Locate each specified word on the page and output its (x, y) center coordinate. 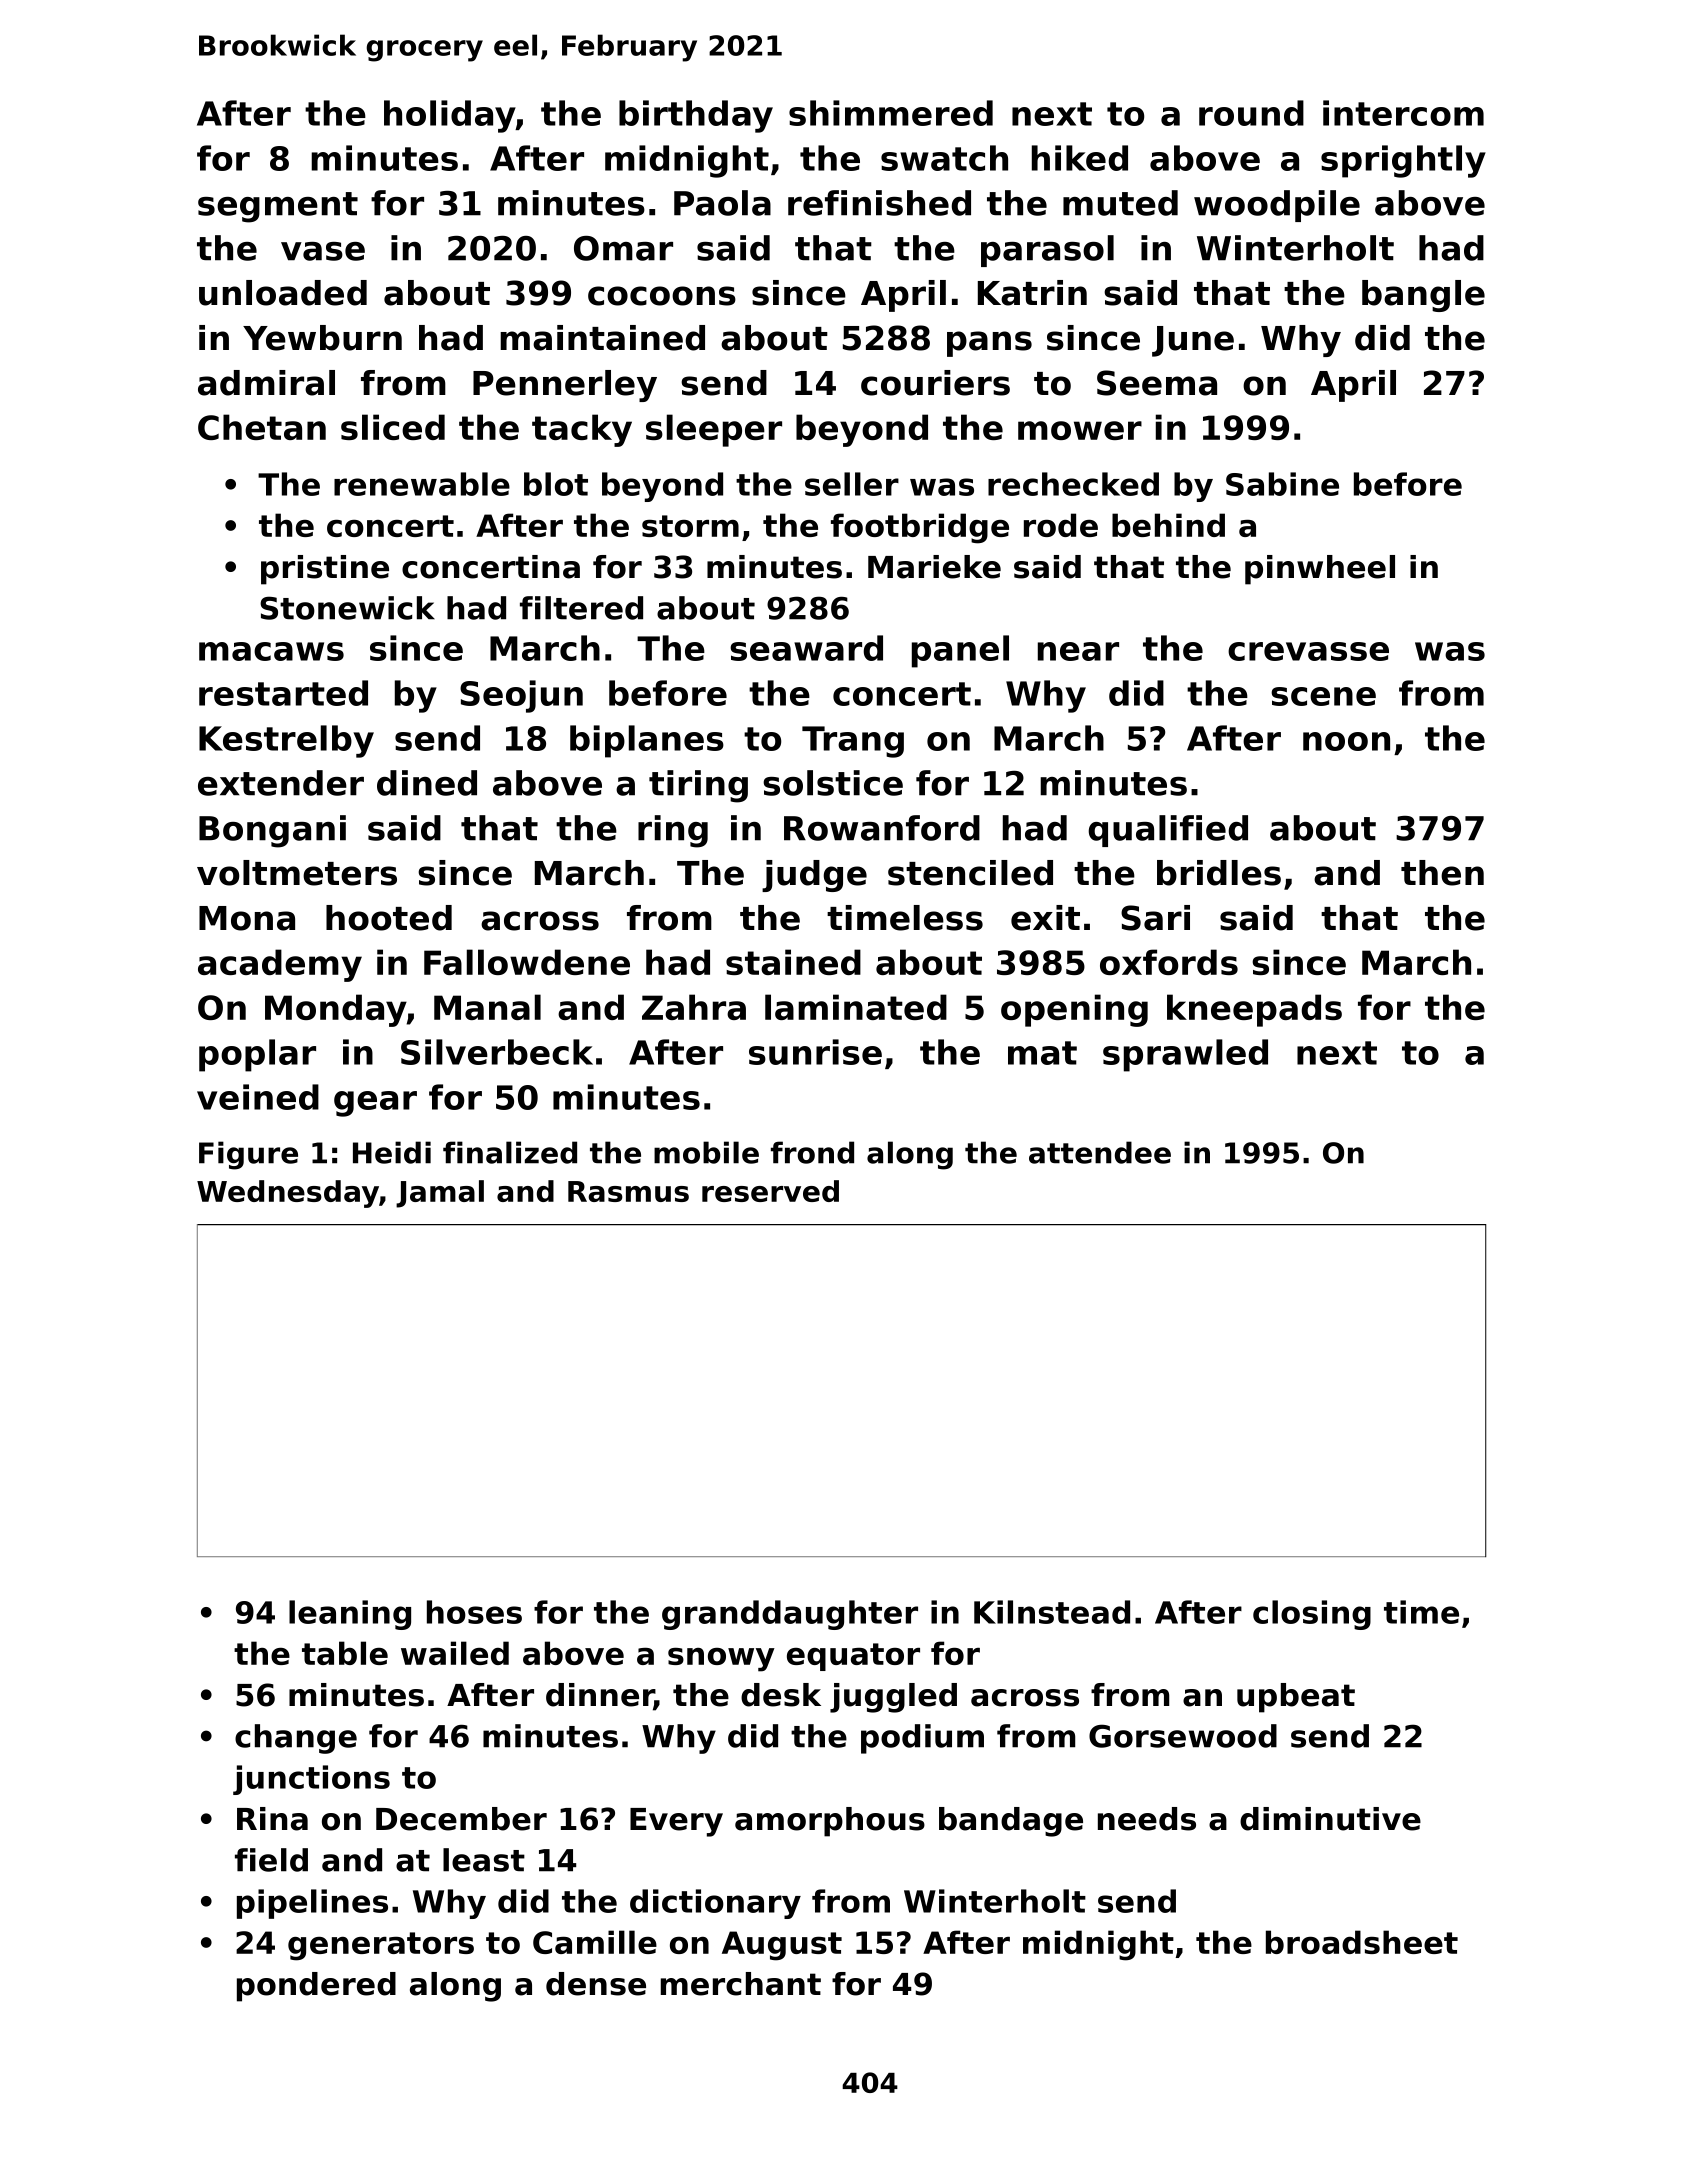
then (1442, 873)
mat (1042, 1053)
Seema (1157, 383)
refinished (879, 203)
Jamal (440, 1194)
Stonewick (347, 608)
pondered (316, 1987)
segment (278, 207)
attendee (1100, 1152)
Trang (853, 742)
